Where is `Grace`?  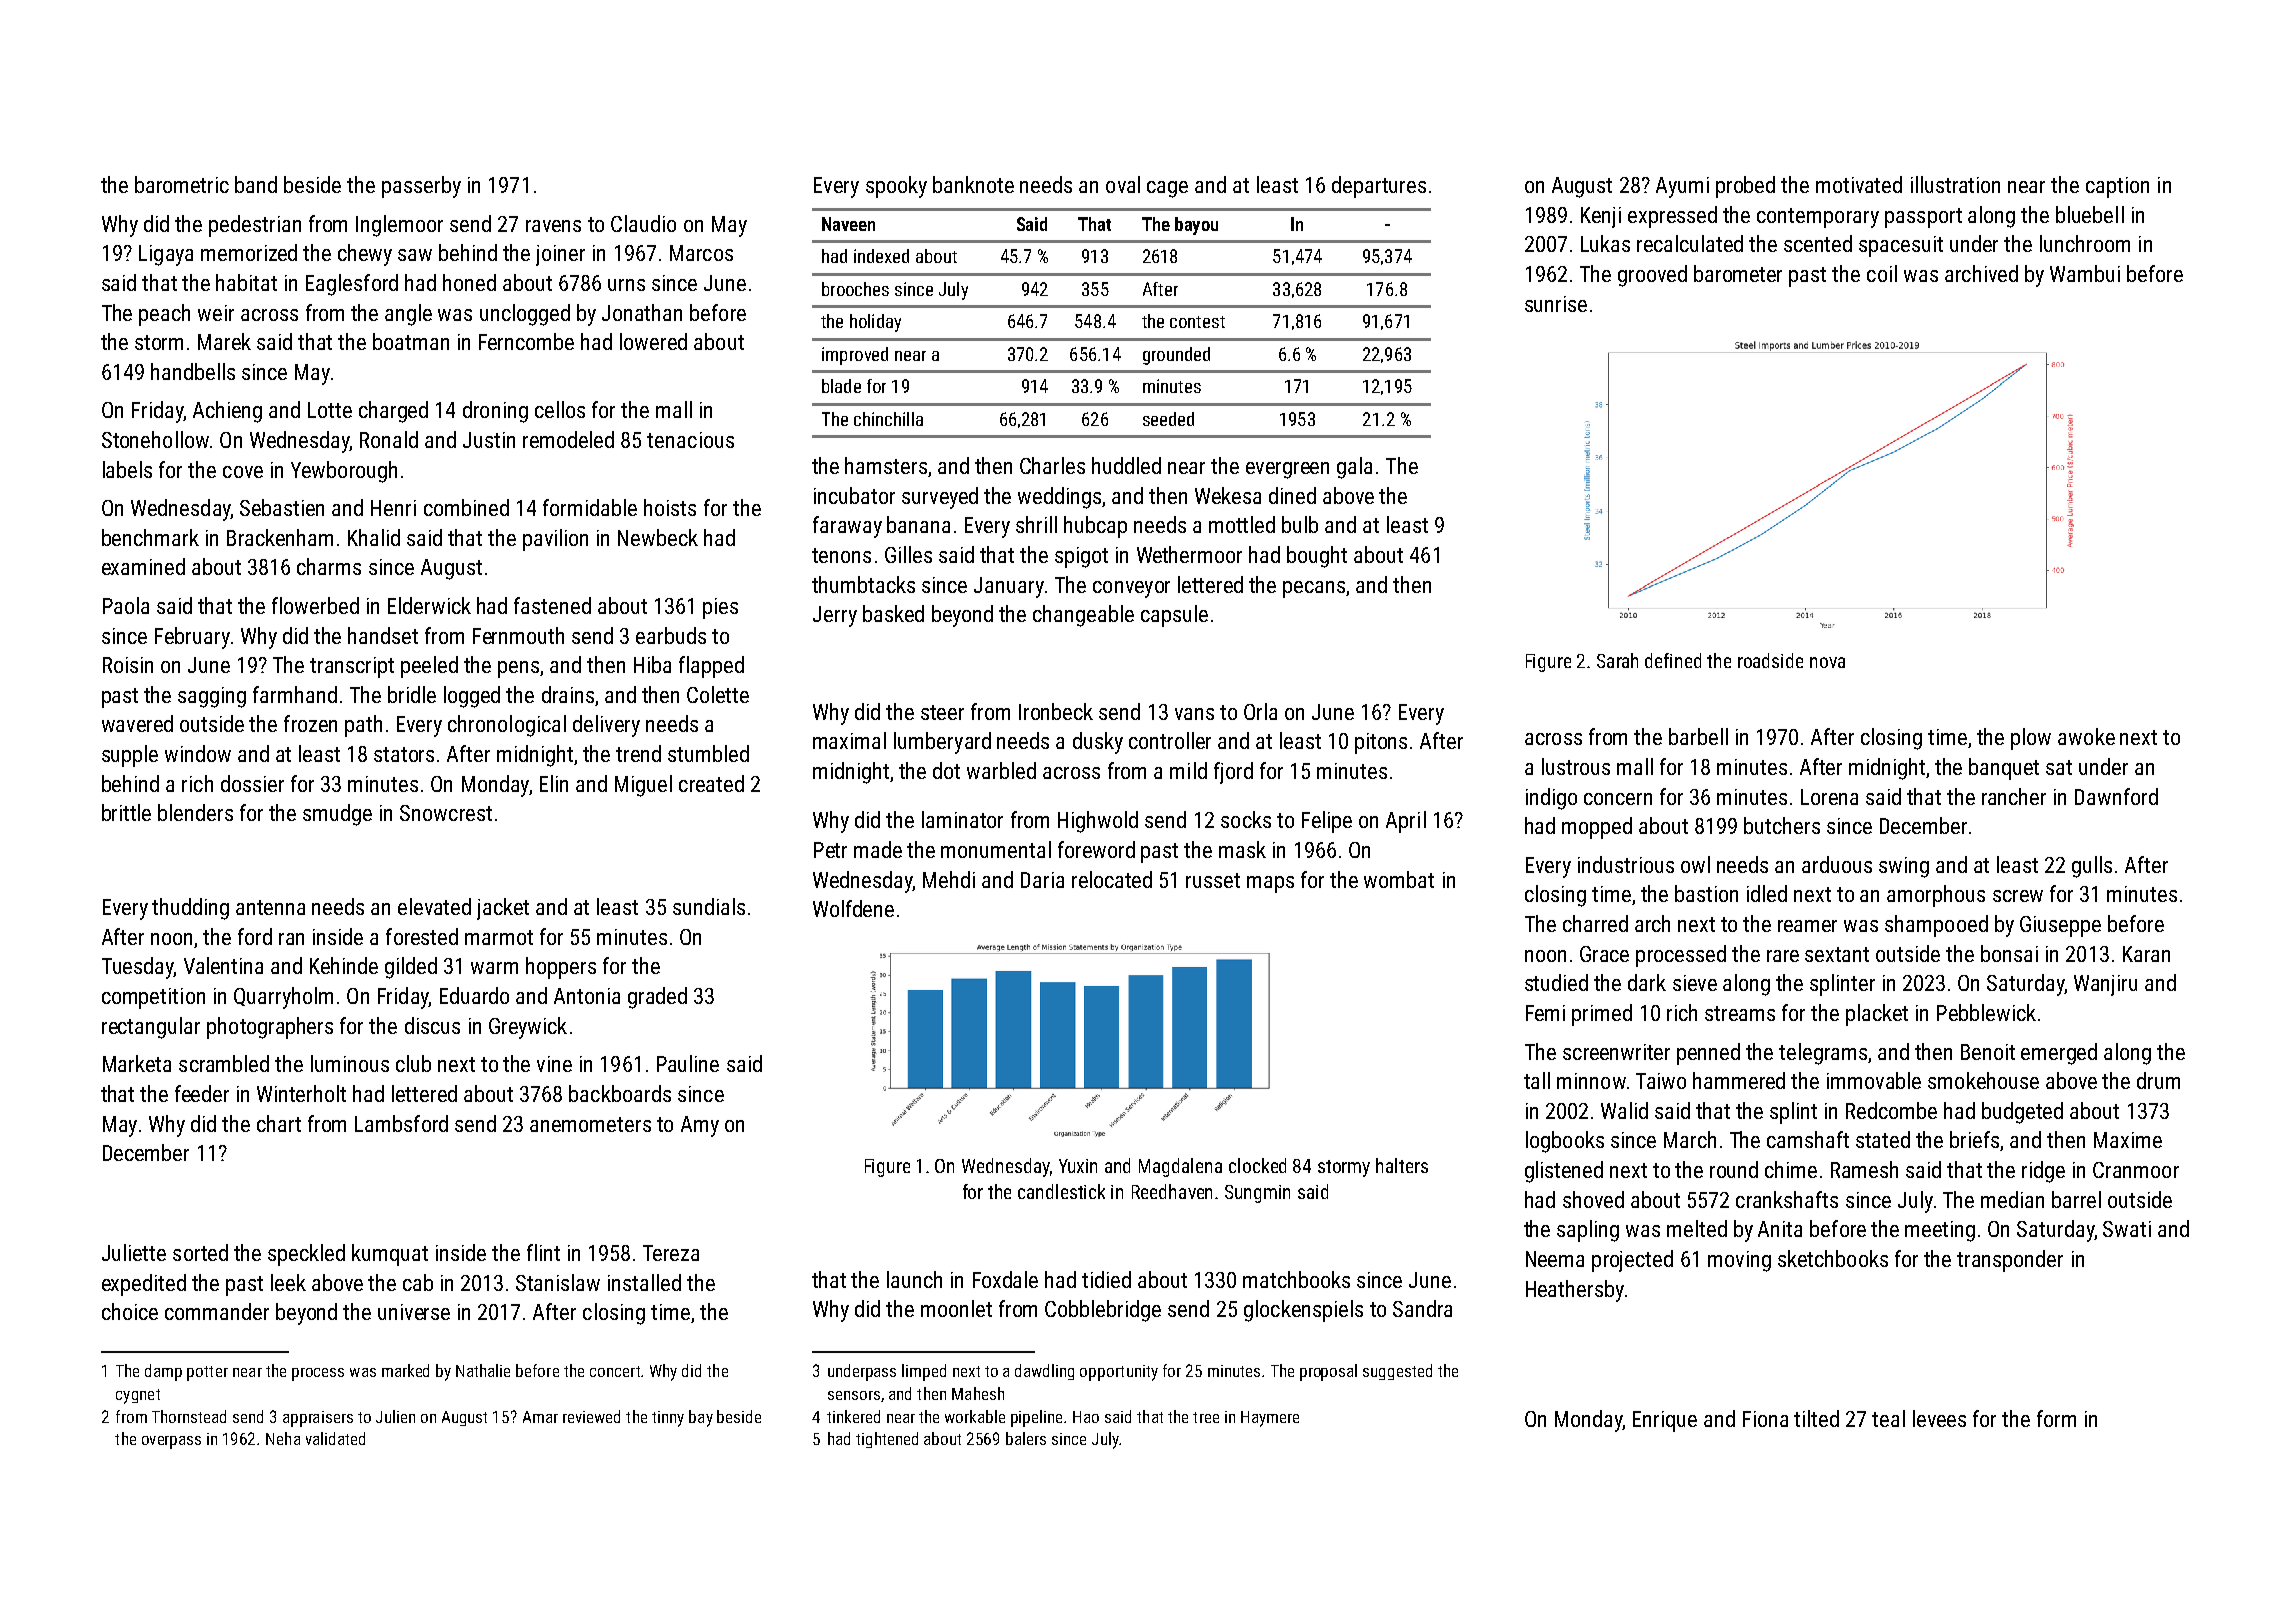 Grace is located at coordinates (1604, 954).
